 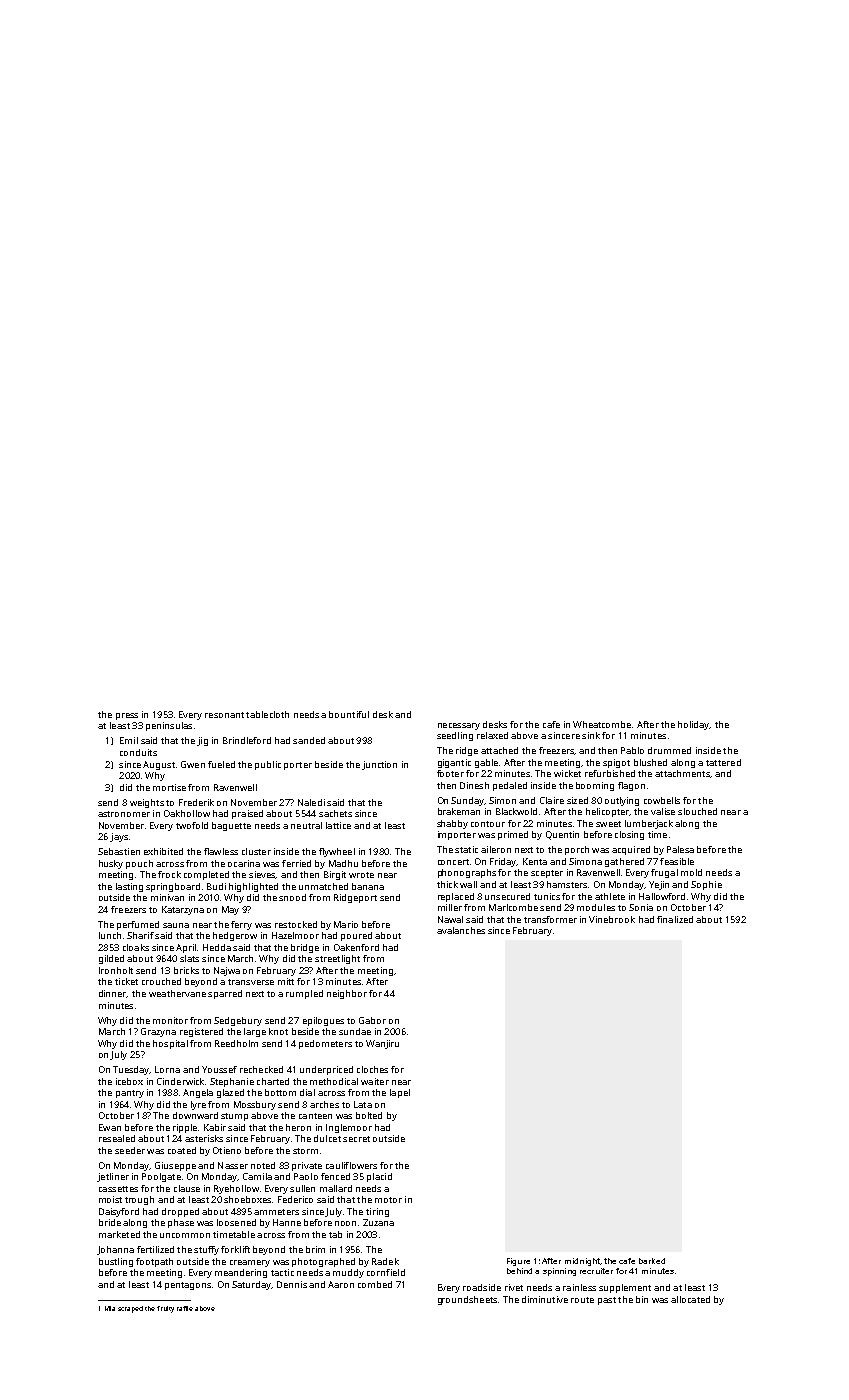 I want to click on barked, so click(x=652, y=1261).
